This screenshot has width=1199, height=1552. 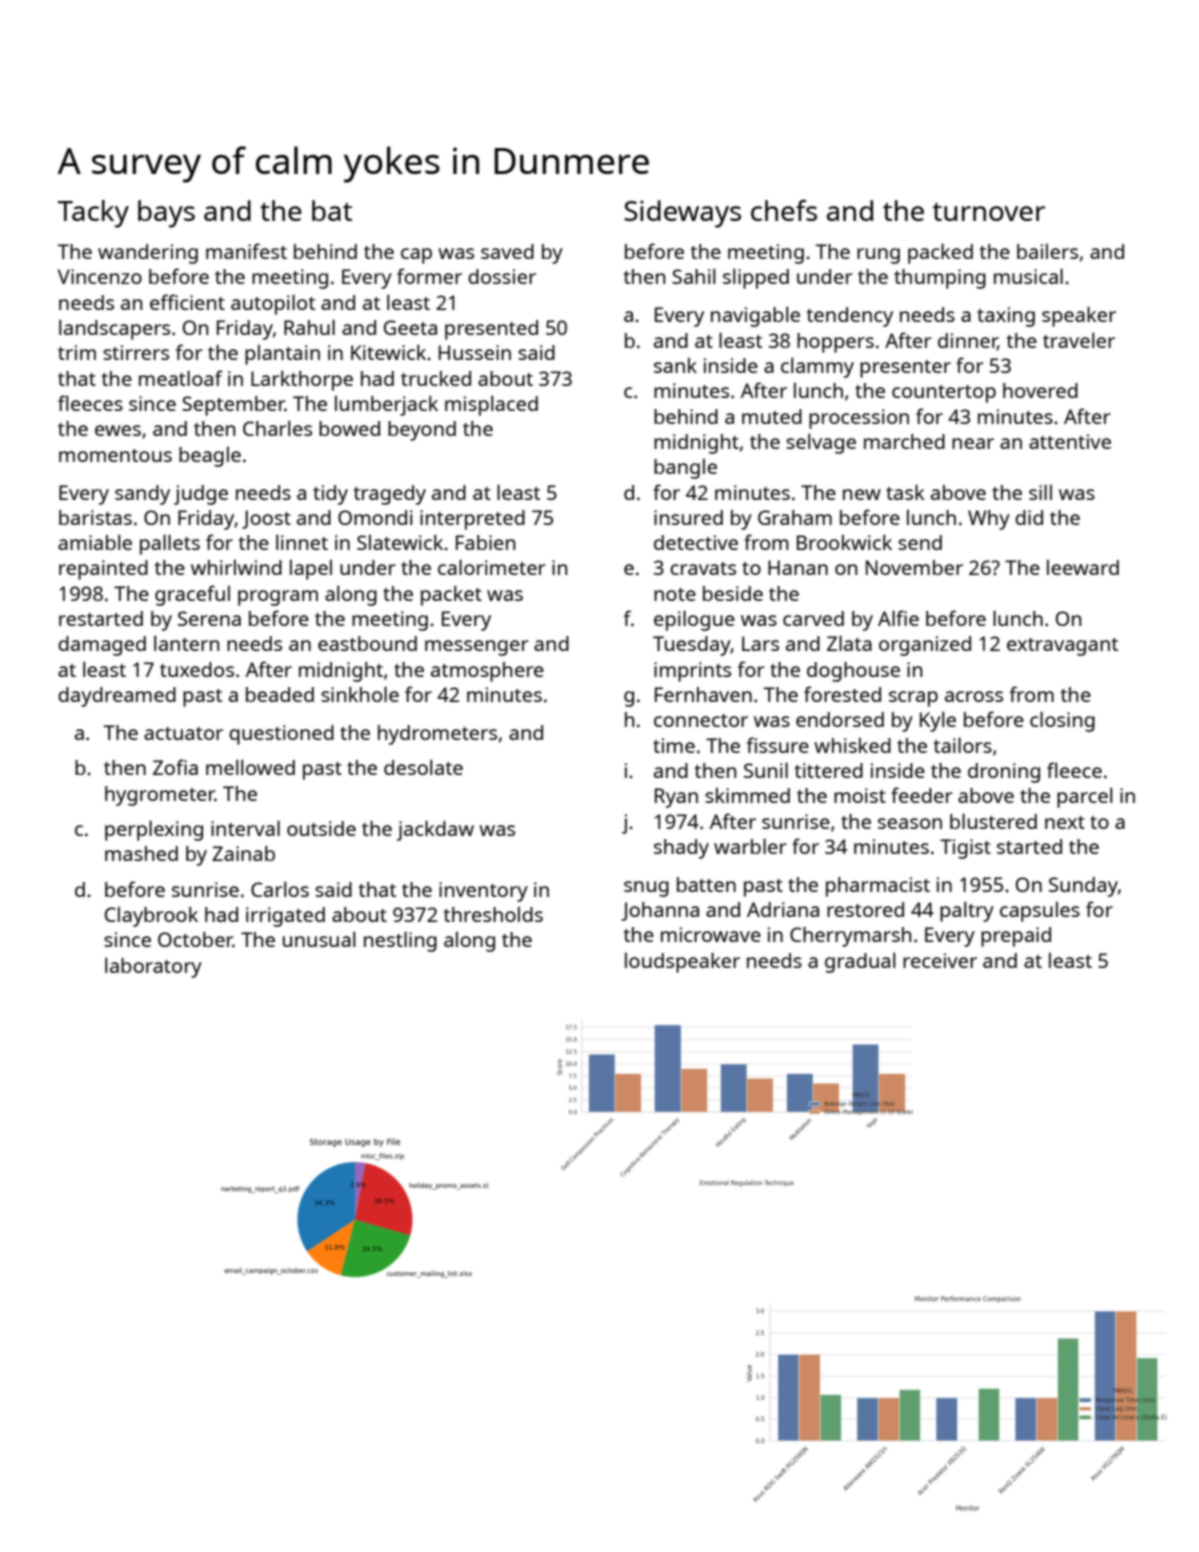 What do you see at coordinates (117, 697) in the screenshot?
I see `daydreamed` at bounding box center [117, 697].
